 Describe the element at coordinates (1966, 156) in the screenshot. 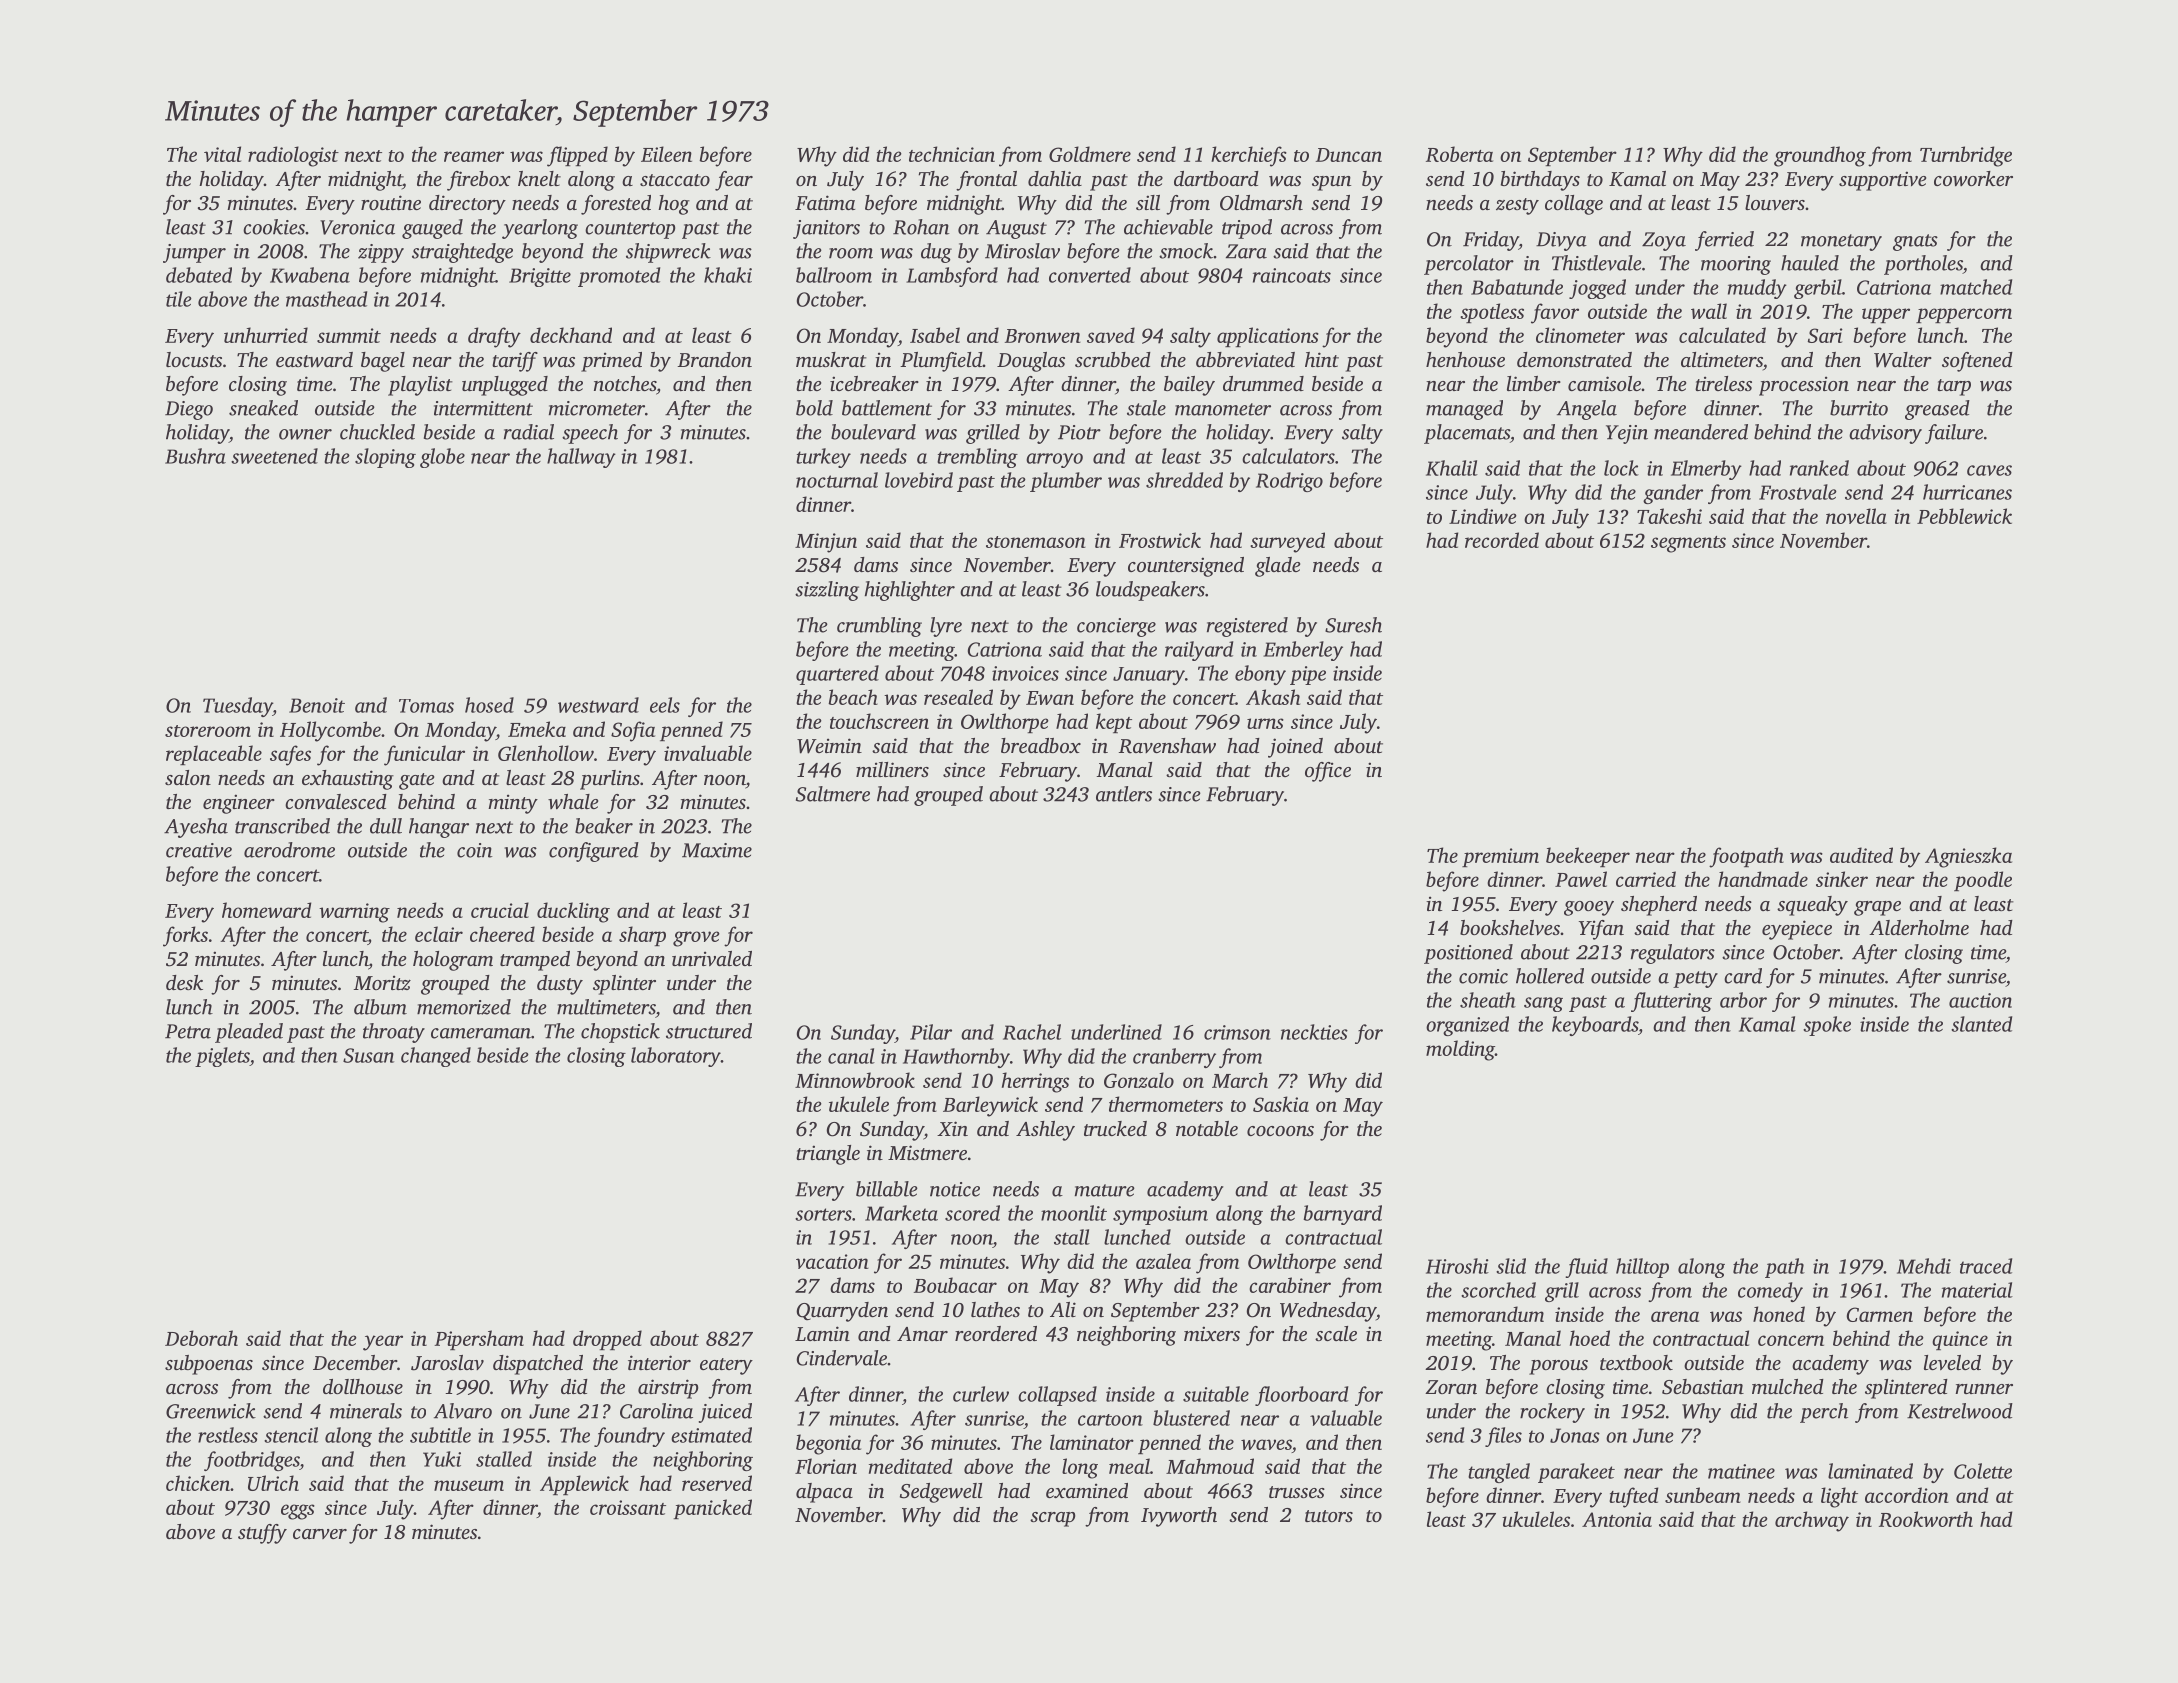

I see `Turnbridge` at that location.
